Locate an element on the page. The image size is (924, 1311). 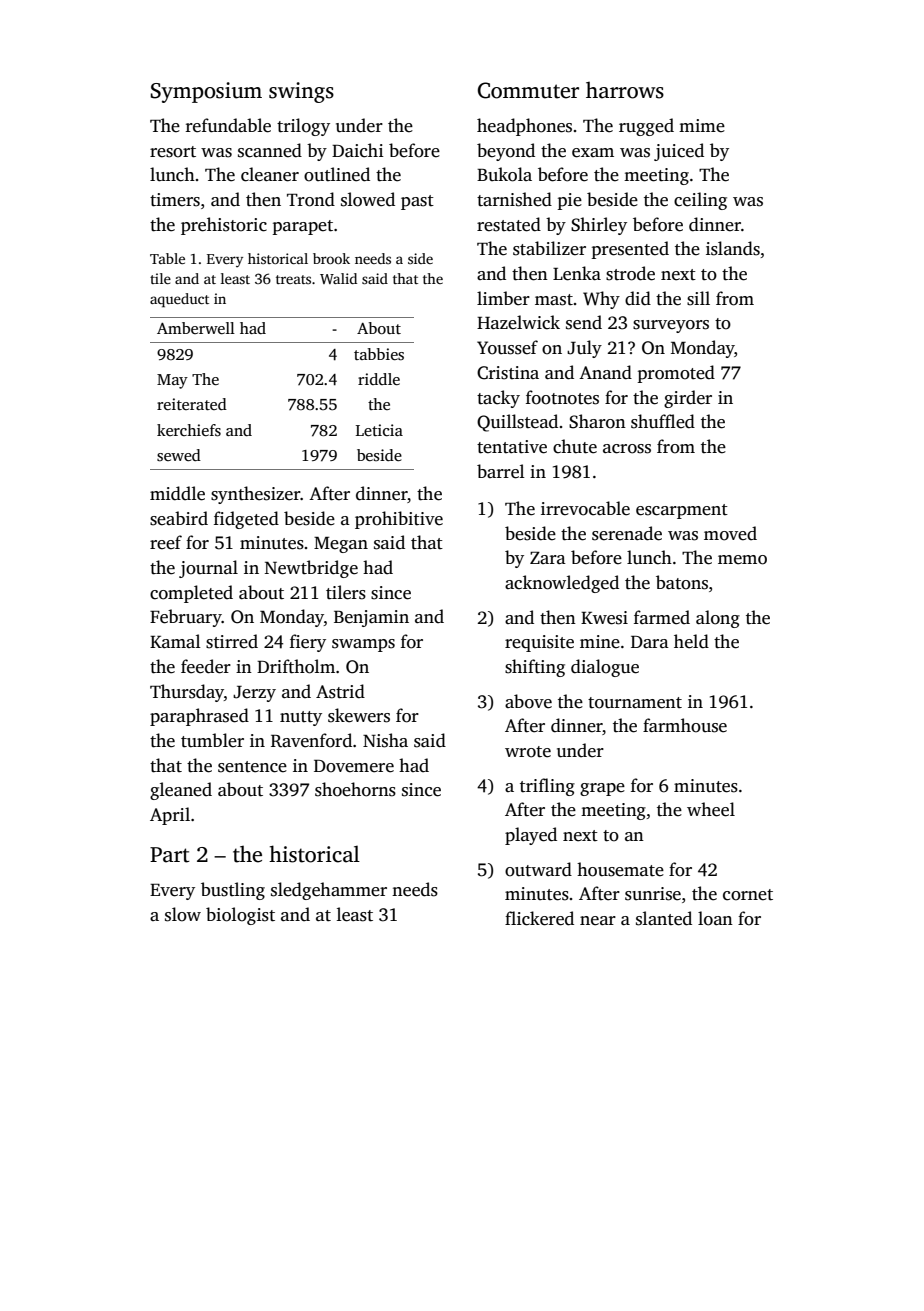
sentence is located at coordinates (252, 767).
